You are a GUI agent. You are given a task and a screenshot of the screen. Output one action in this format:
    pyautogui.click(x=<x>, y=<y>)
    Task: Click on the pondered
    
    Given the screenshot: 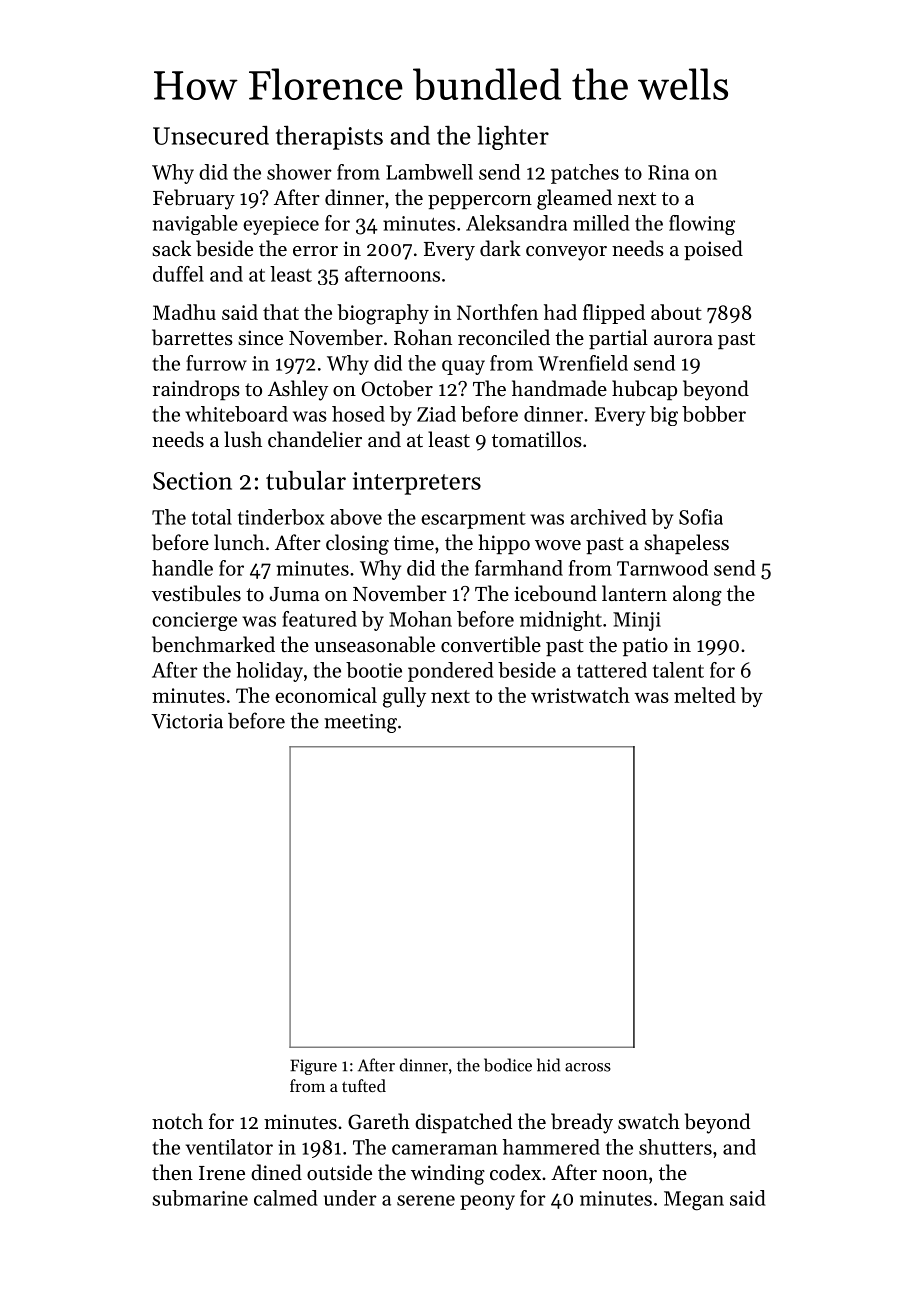 What is the action you would take?
    pyautogui.click(x=451, y=672)
